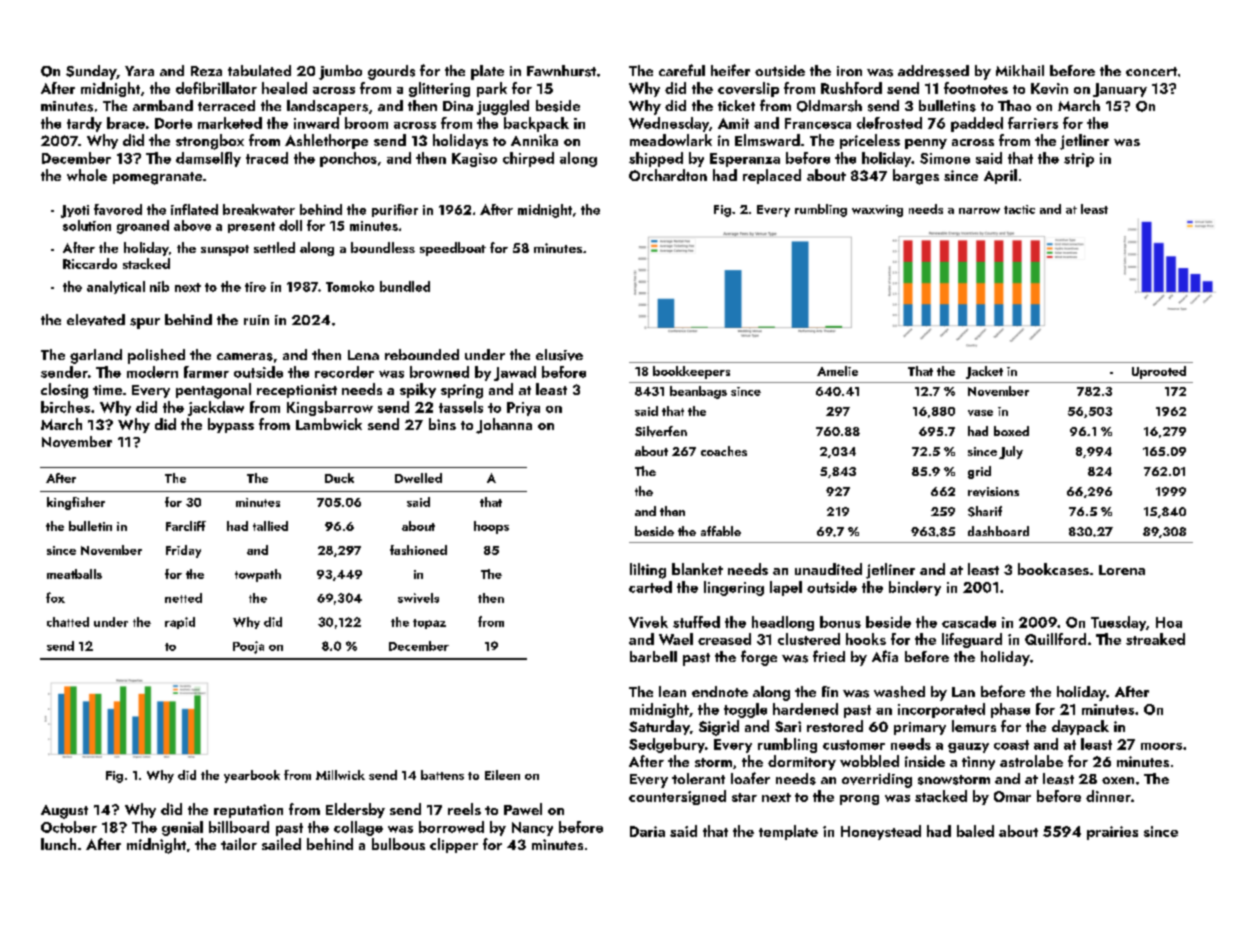 The width and height of the document is (1233, 952). Describe the element at coordinates (208, 159) in the document. I see `damselfly` at that location.
